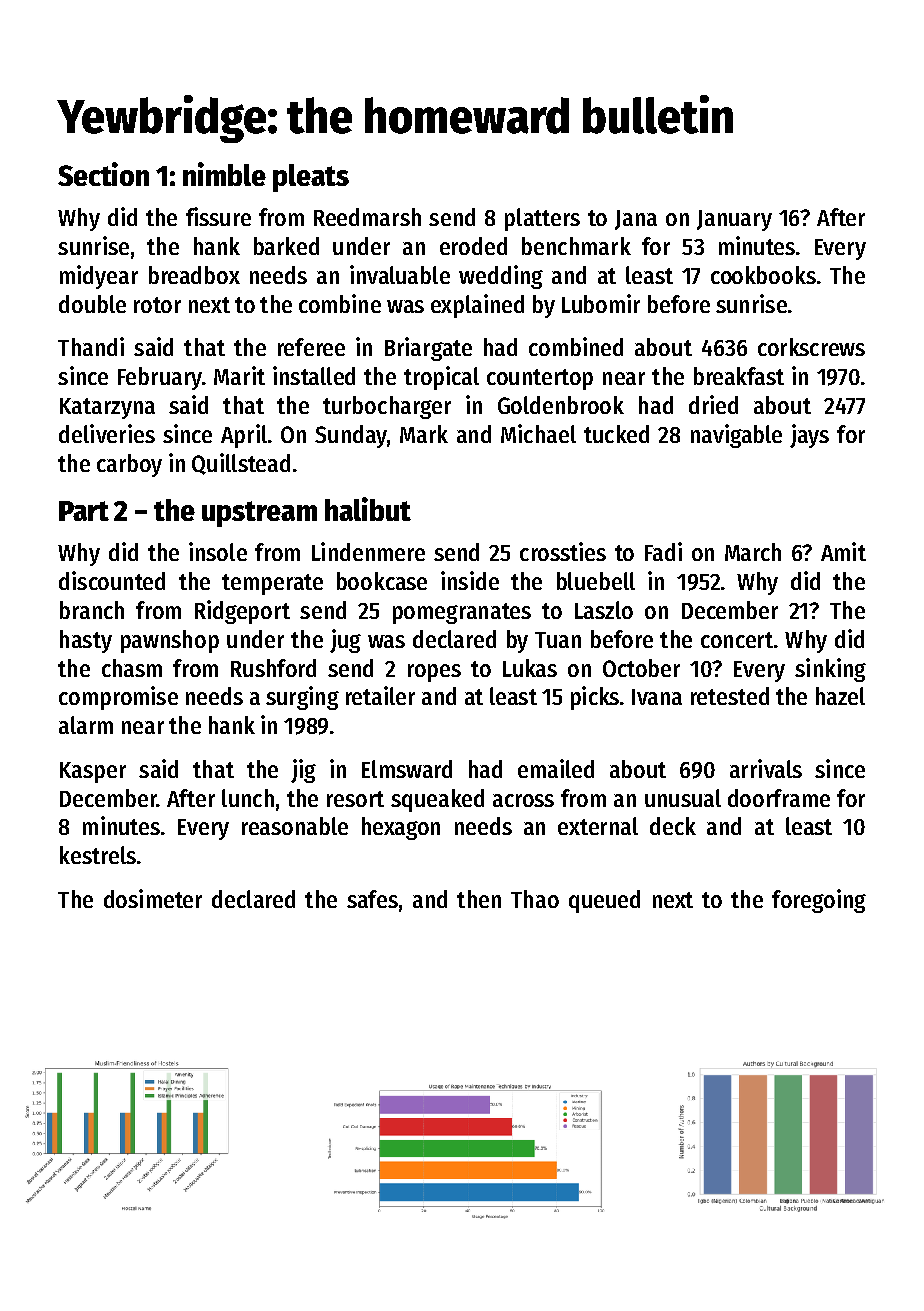  Describe the element at coordinates (311, 178) in the document. I see `pleats` at that location.
